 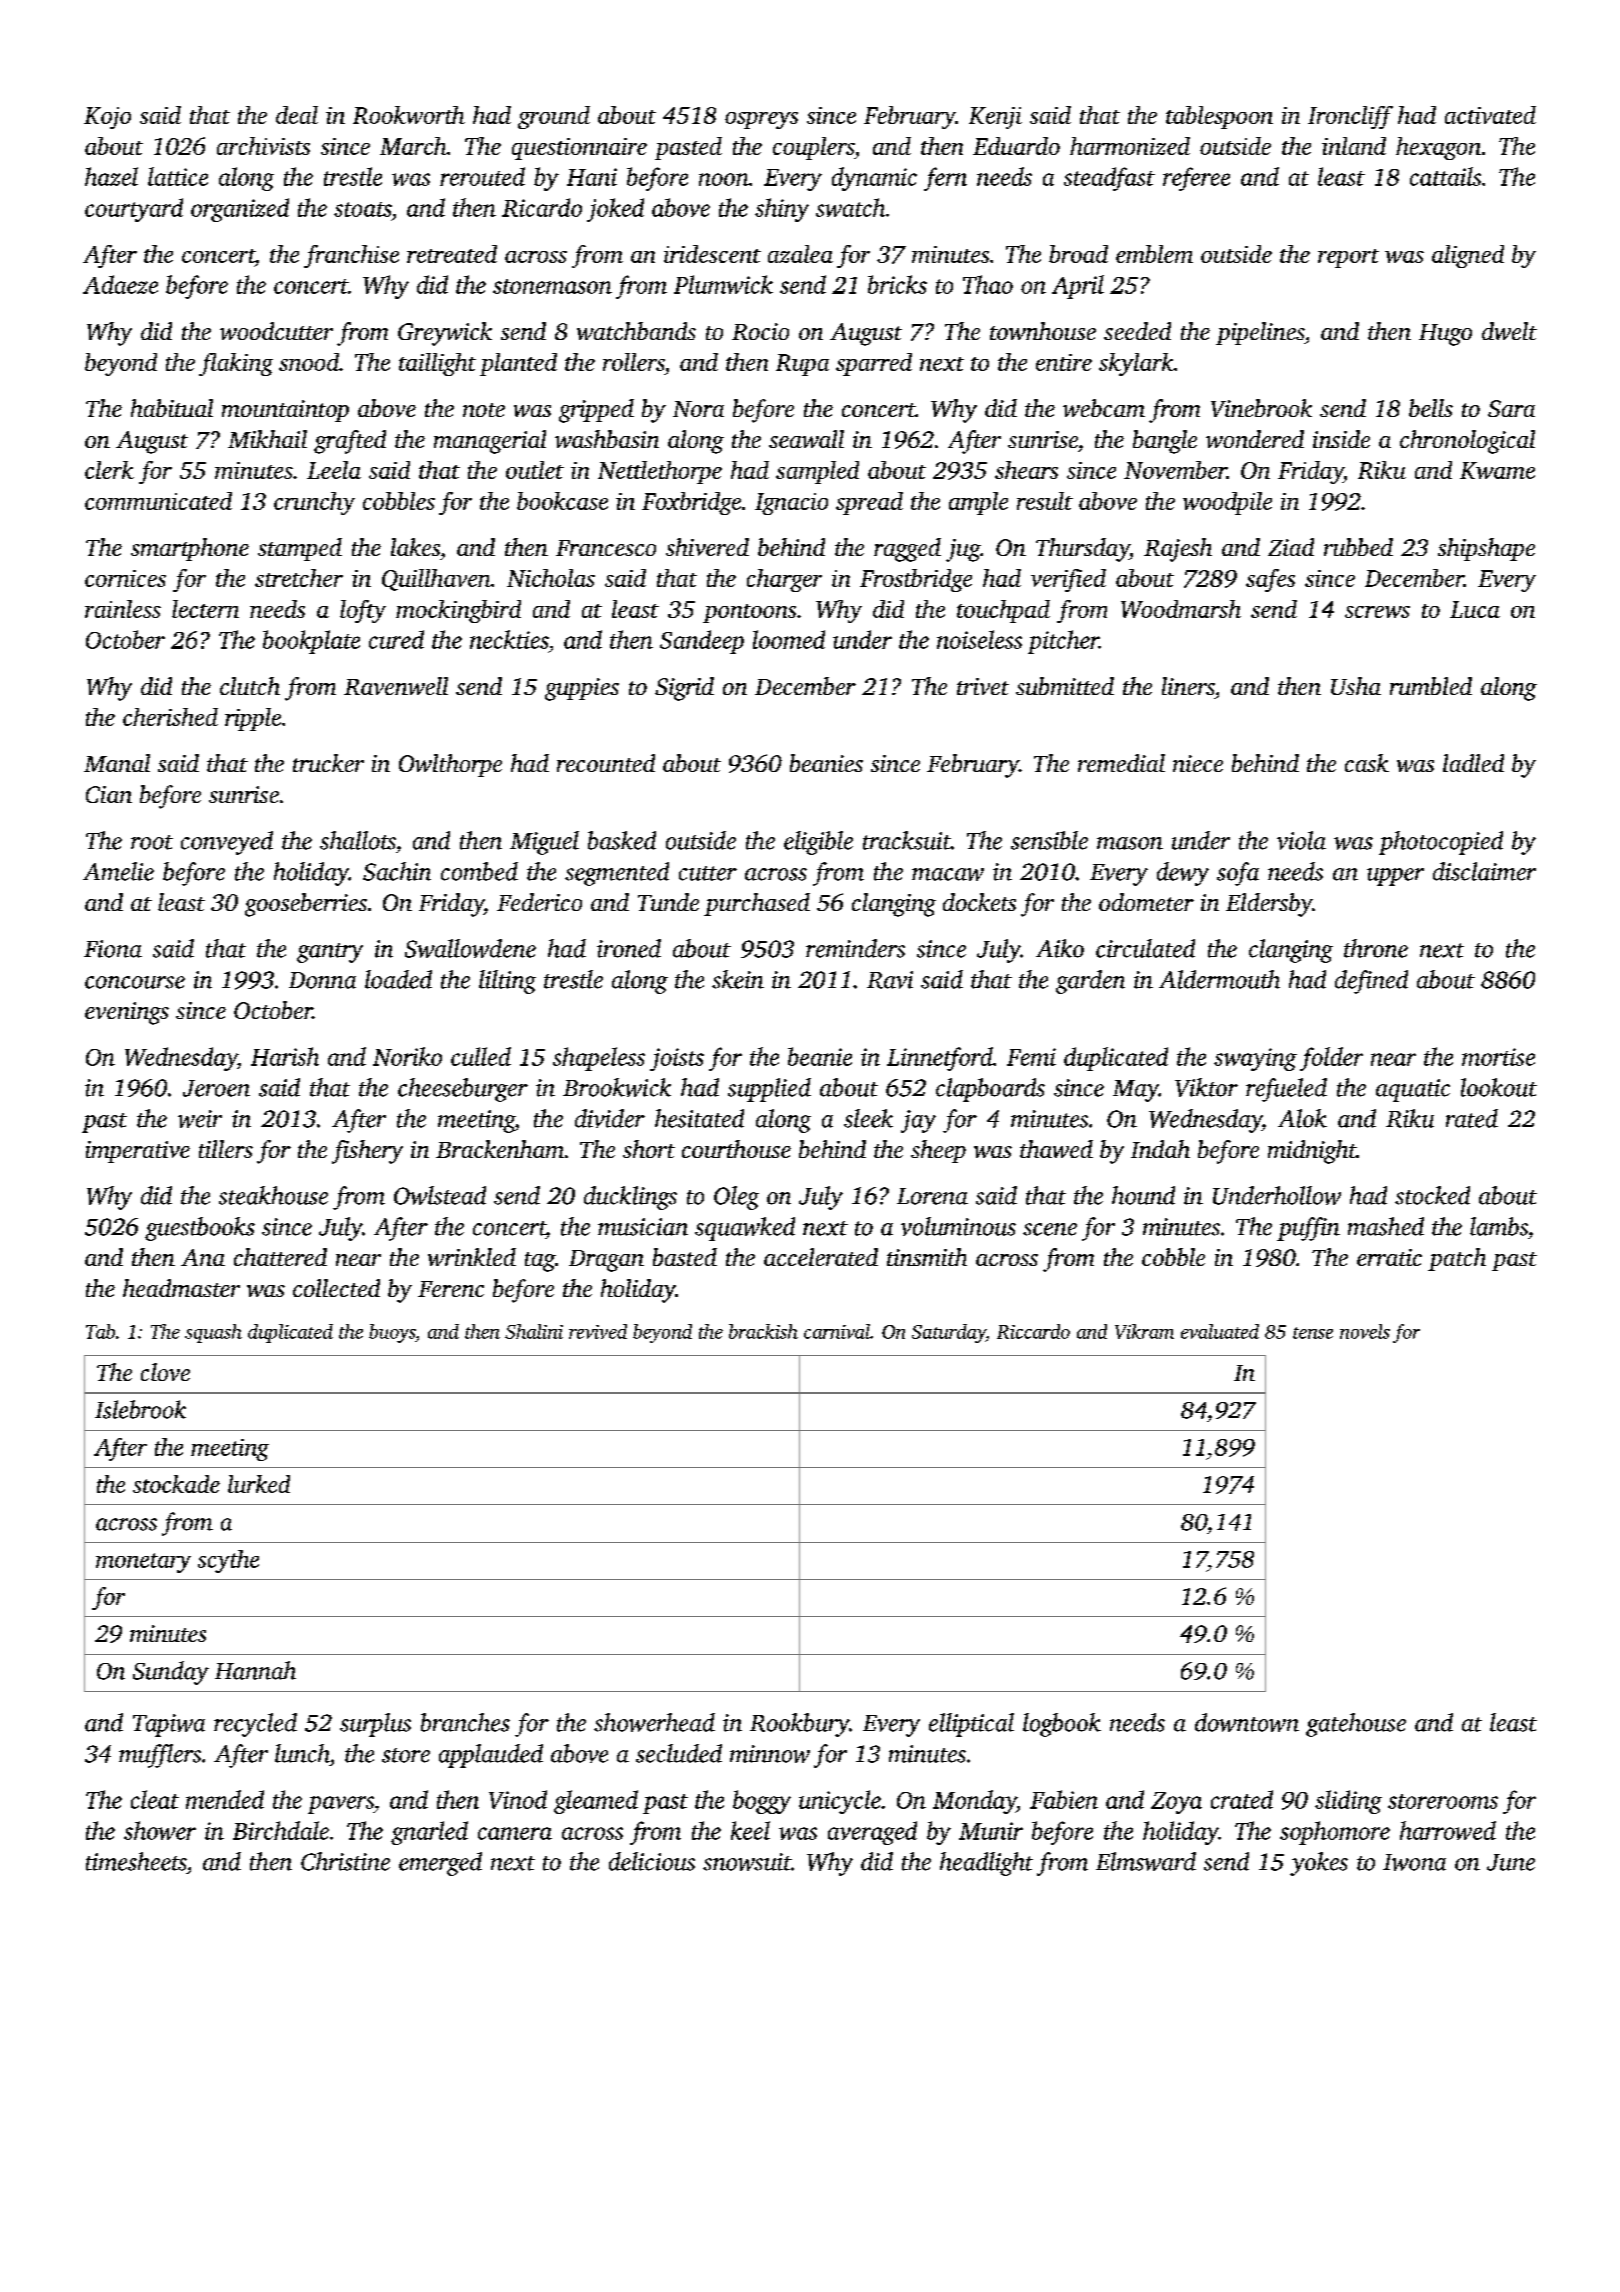 What do you see at coordinates (285, 1056) in the screenshot?
I see `Harish` at bounding box center [285, 1056].
